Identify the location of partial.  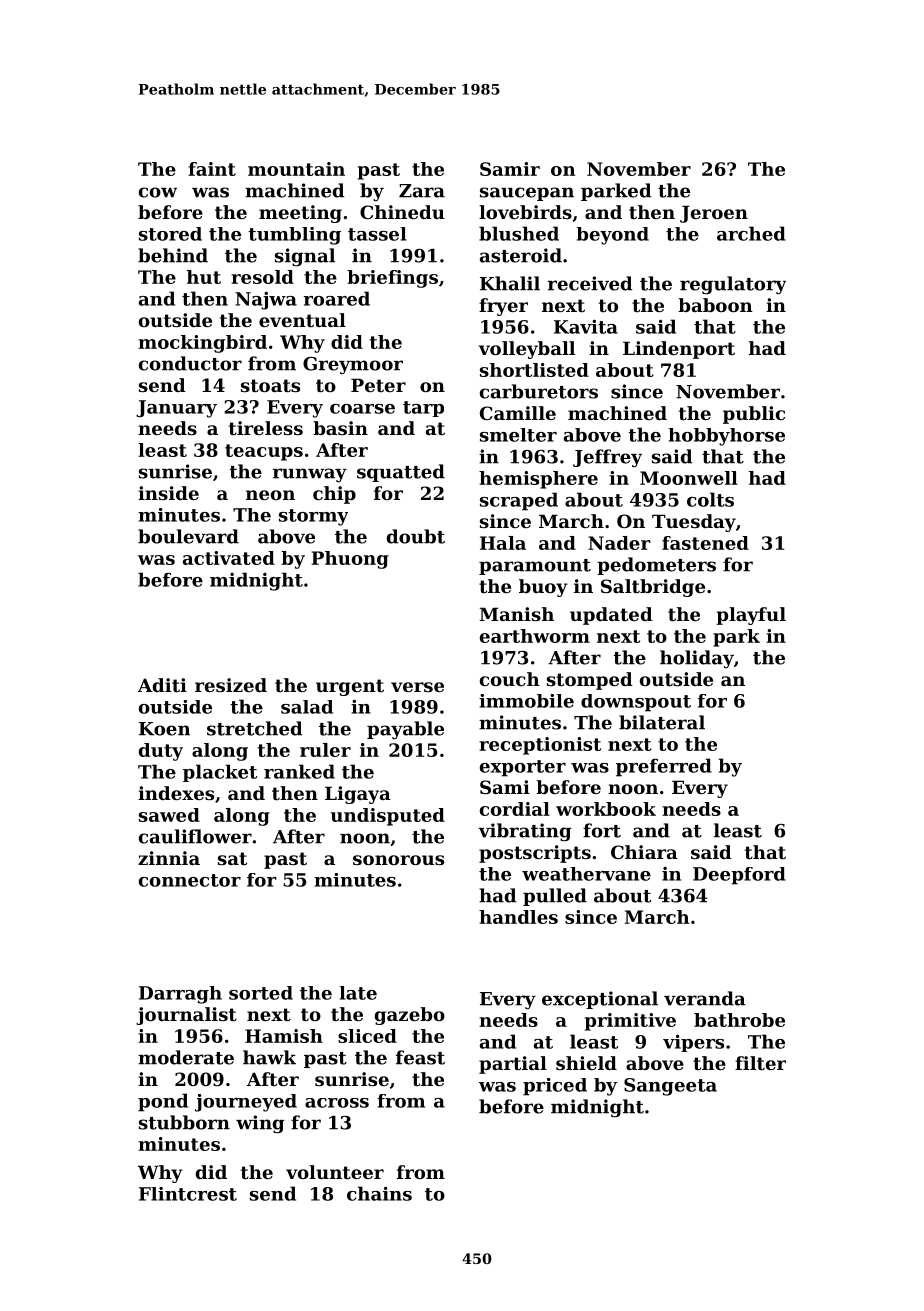
(513, 1065).
